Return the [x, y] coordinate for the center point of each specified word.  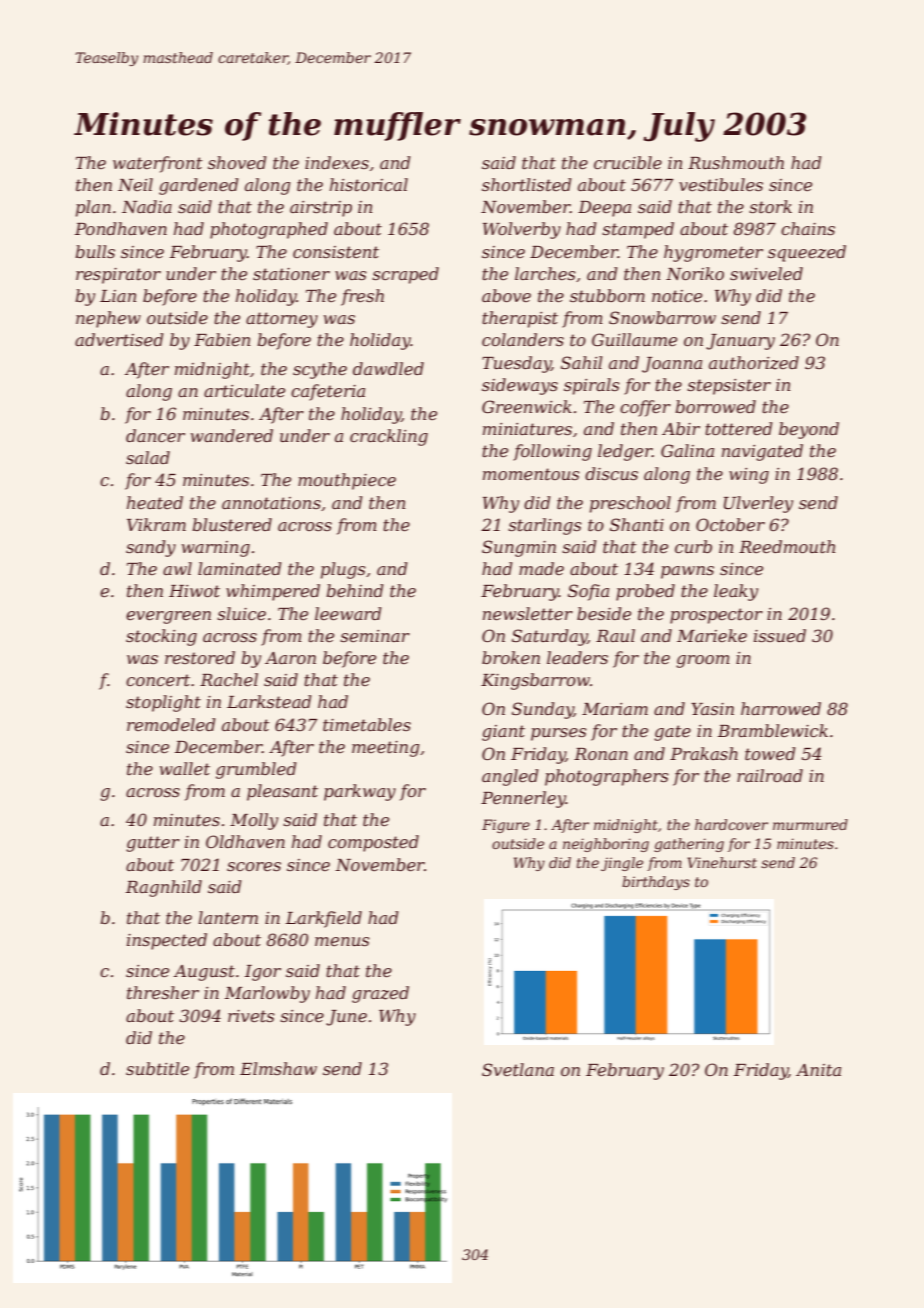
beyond [809, 430]
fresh [362, 297]
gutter [153, 844]
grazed [380, 994]
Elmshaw [278, 1068]
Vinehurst [722, 862]
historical [369, 184]
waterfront [158, 164]
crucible [628, 162]
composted [373, 843]
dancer [155, 435]
